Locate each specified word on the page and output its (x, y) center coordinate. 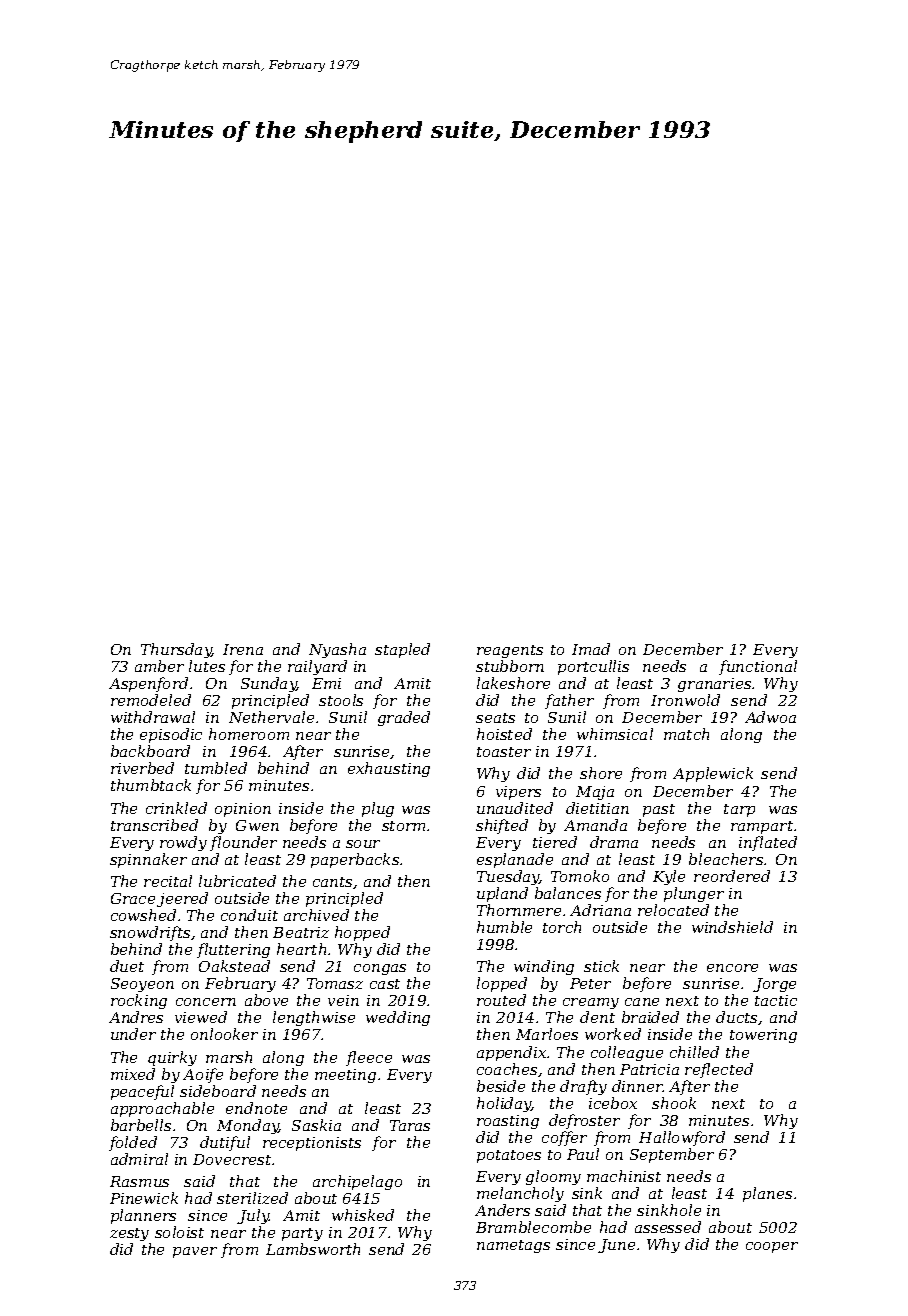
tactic (776, 1000)
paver (195, 1252)
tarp (739, 810)
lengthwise (314, 1018)
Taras (410, 1125)
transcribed (154, 825)
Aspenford (148, 684)
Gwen (257, 825)
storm (403, 826)
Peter (590, 983)
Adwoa (770, 717)
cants (333, 883)
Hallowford (682, 1138)
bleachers (726, 859)
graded (404, 718)
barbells (141, 1125)
